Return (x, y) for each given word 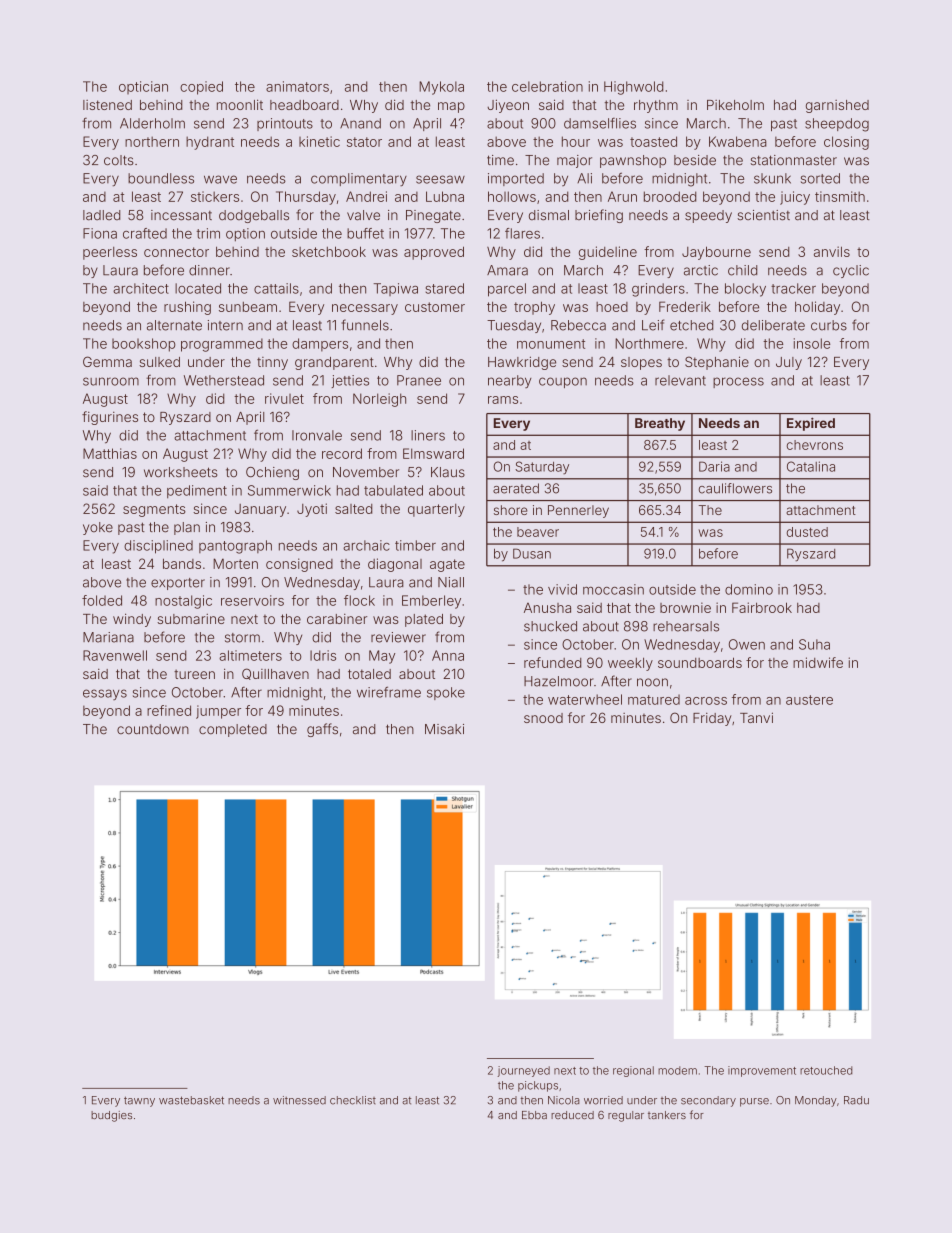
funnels (365, 325)
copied (201, 88)
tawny (139, 1101)
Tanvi (756, 717)
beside (695, 160)
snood (543, 718)
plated (424, 620)
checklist (353, 1100)
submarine (191, 619)
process (738, 382)
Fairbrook (762, 607)
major (574, 161)
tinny (272, 363)
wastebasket (191, 1100)
